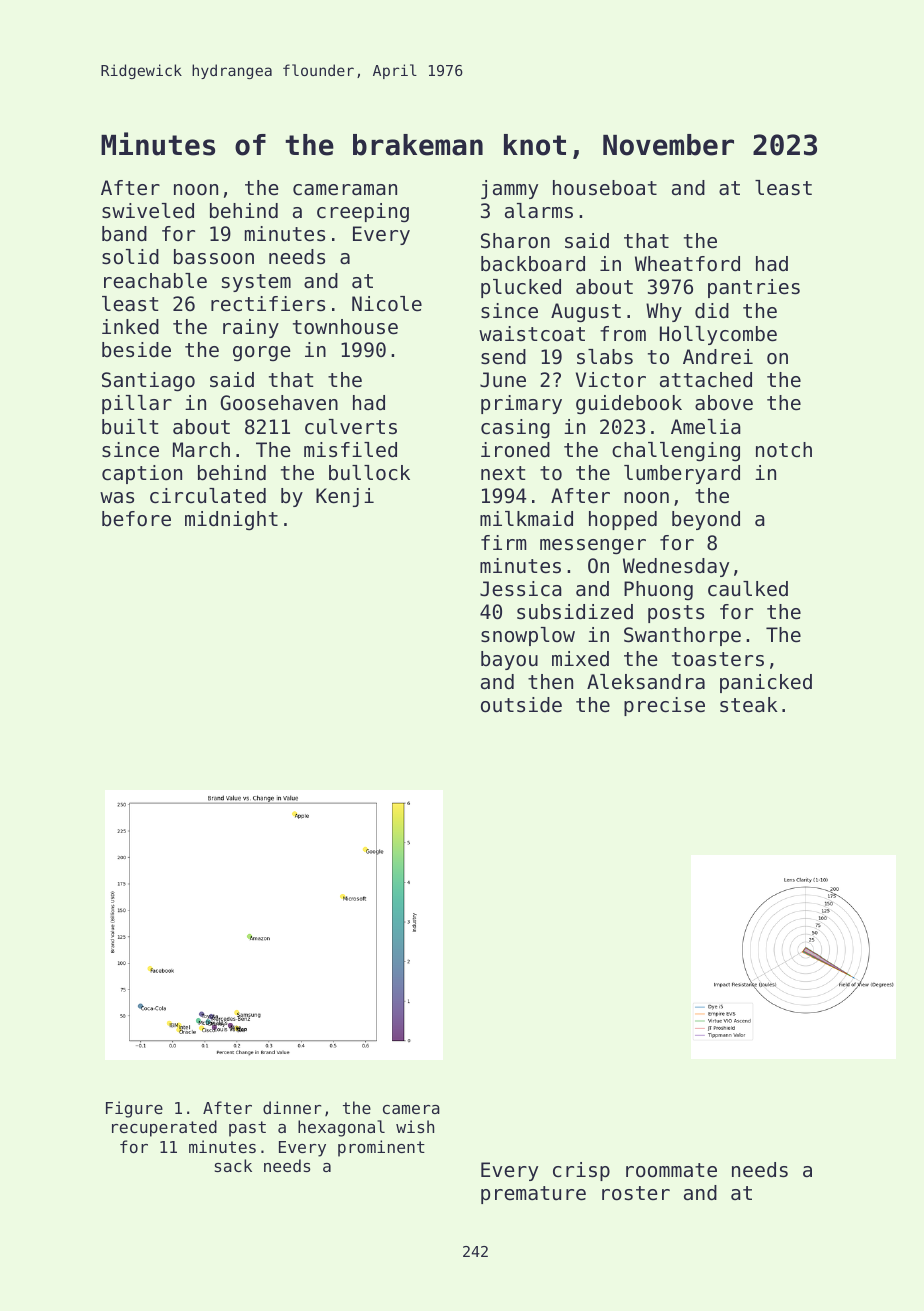  I want to click on steak, so click(749, 705).
